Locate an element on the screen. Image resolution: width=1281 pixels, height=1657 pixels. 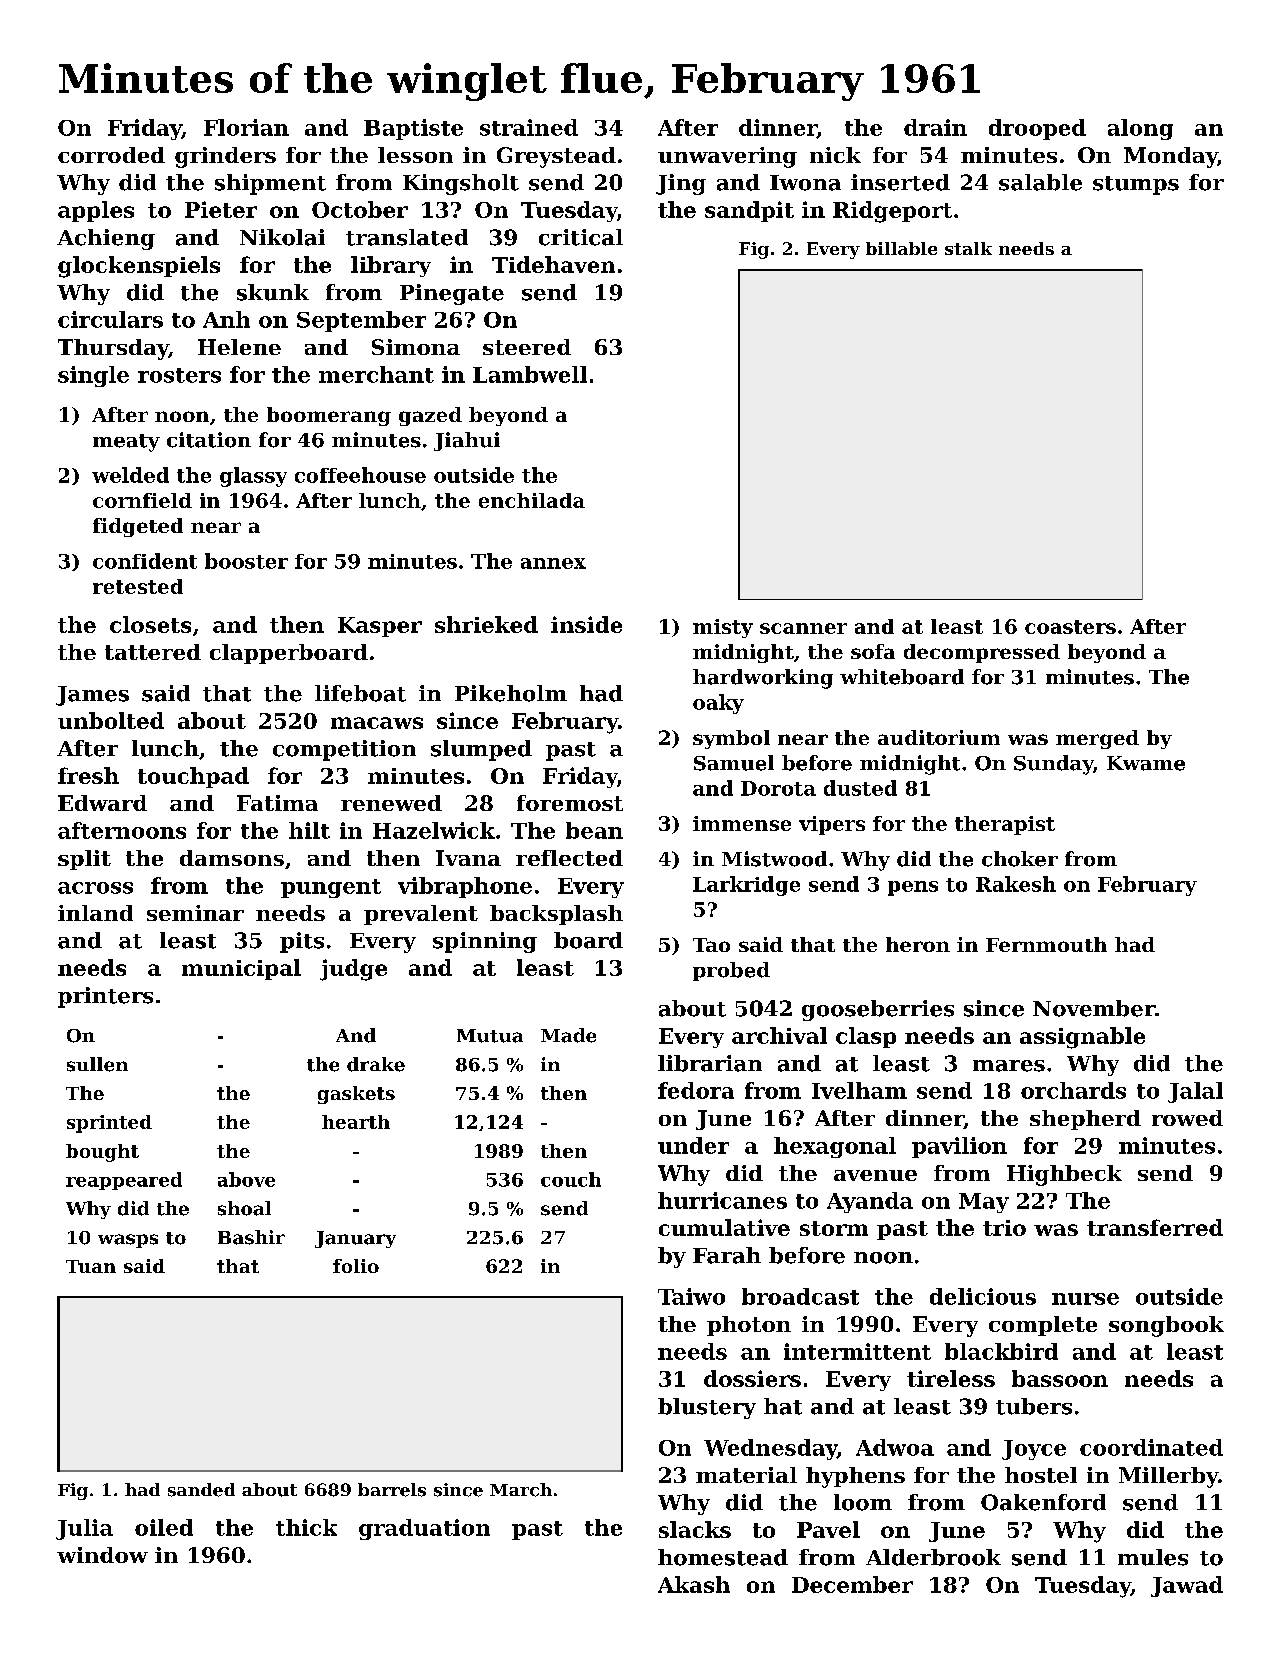
Pikeholm is located at coordinates (511, 693).
